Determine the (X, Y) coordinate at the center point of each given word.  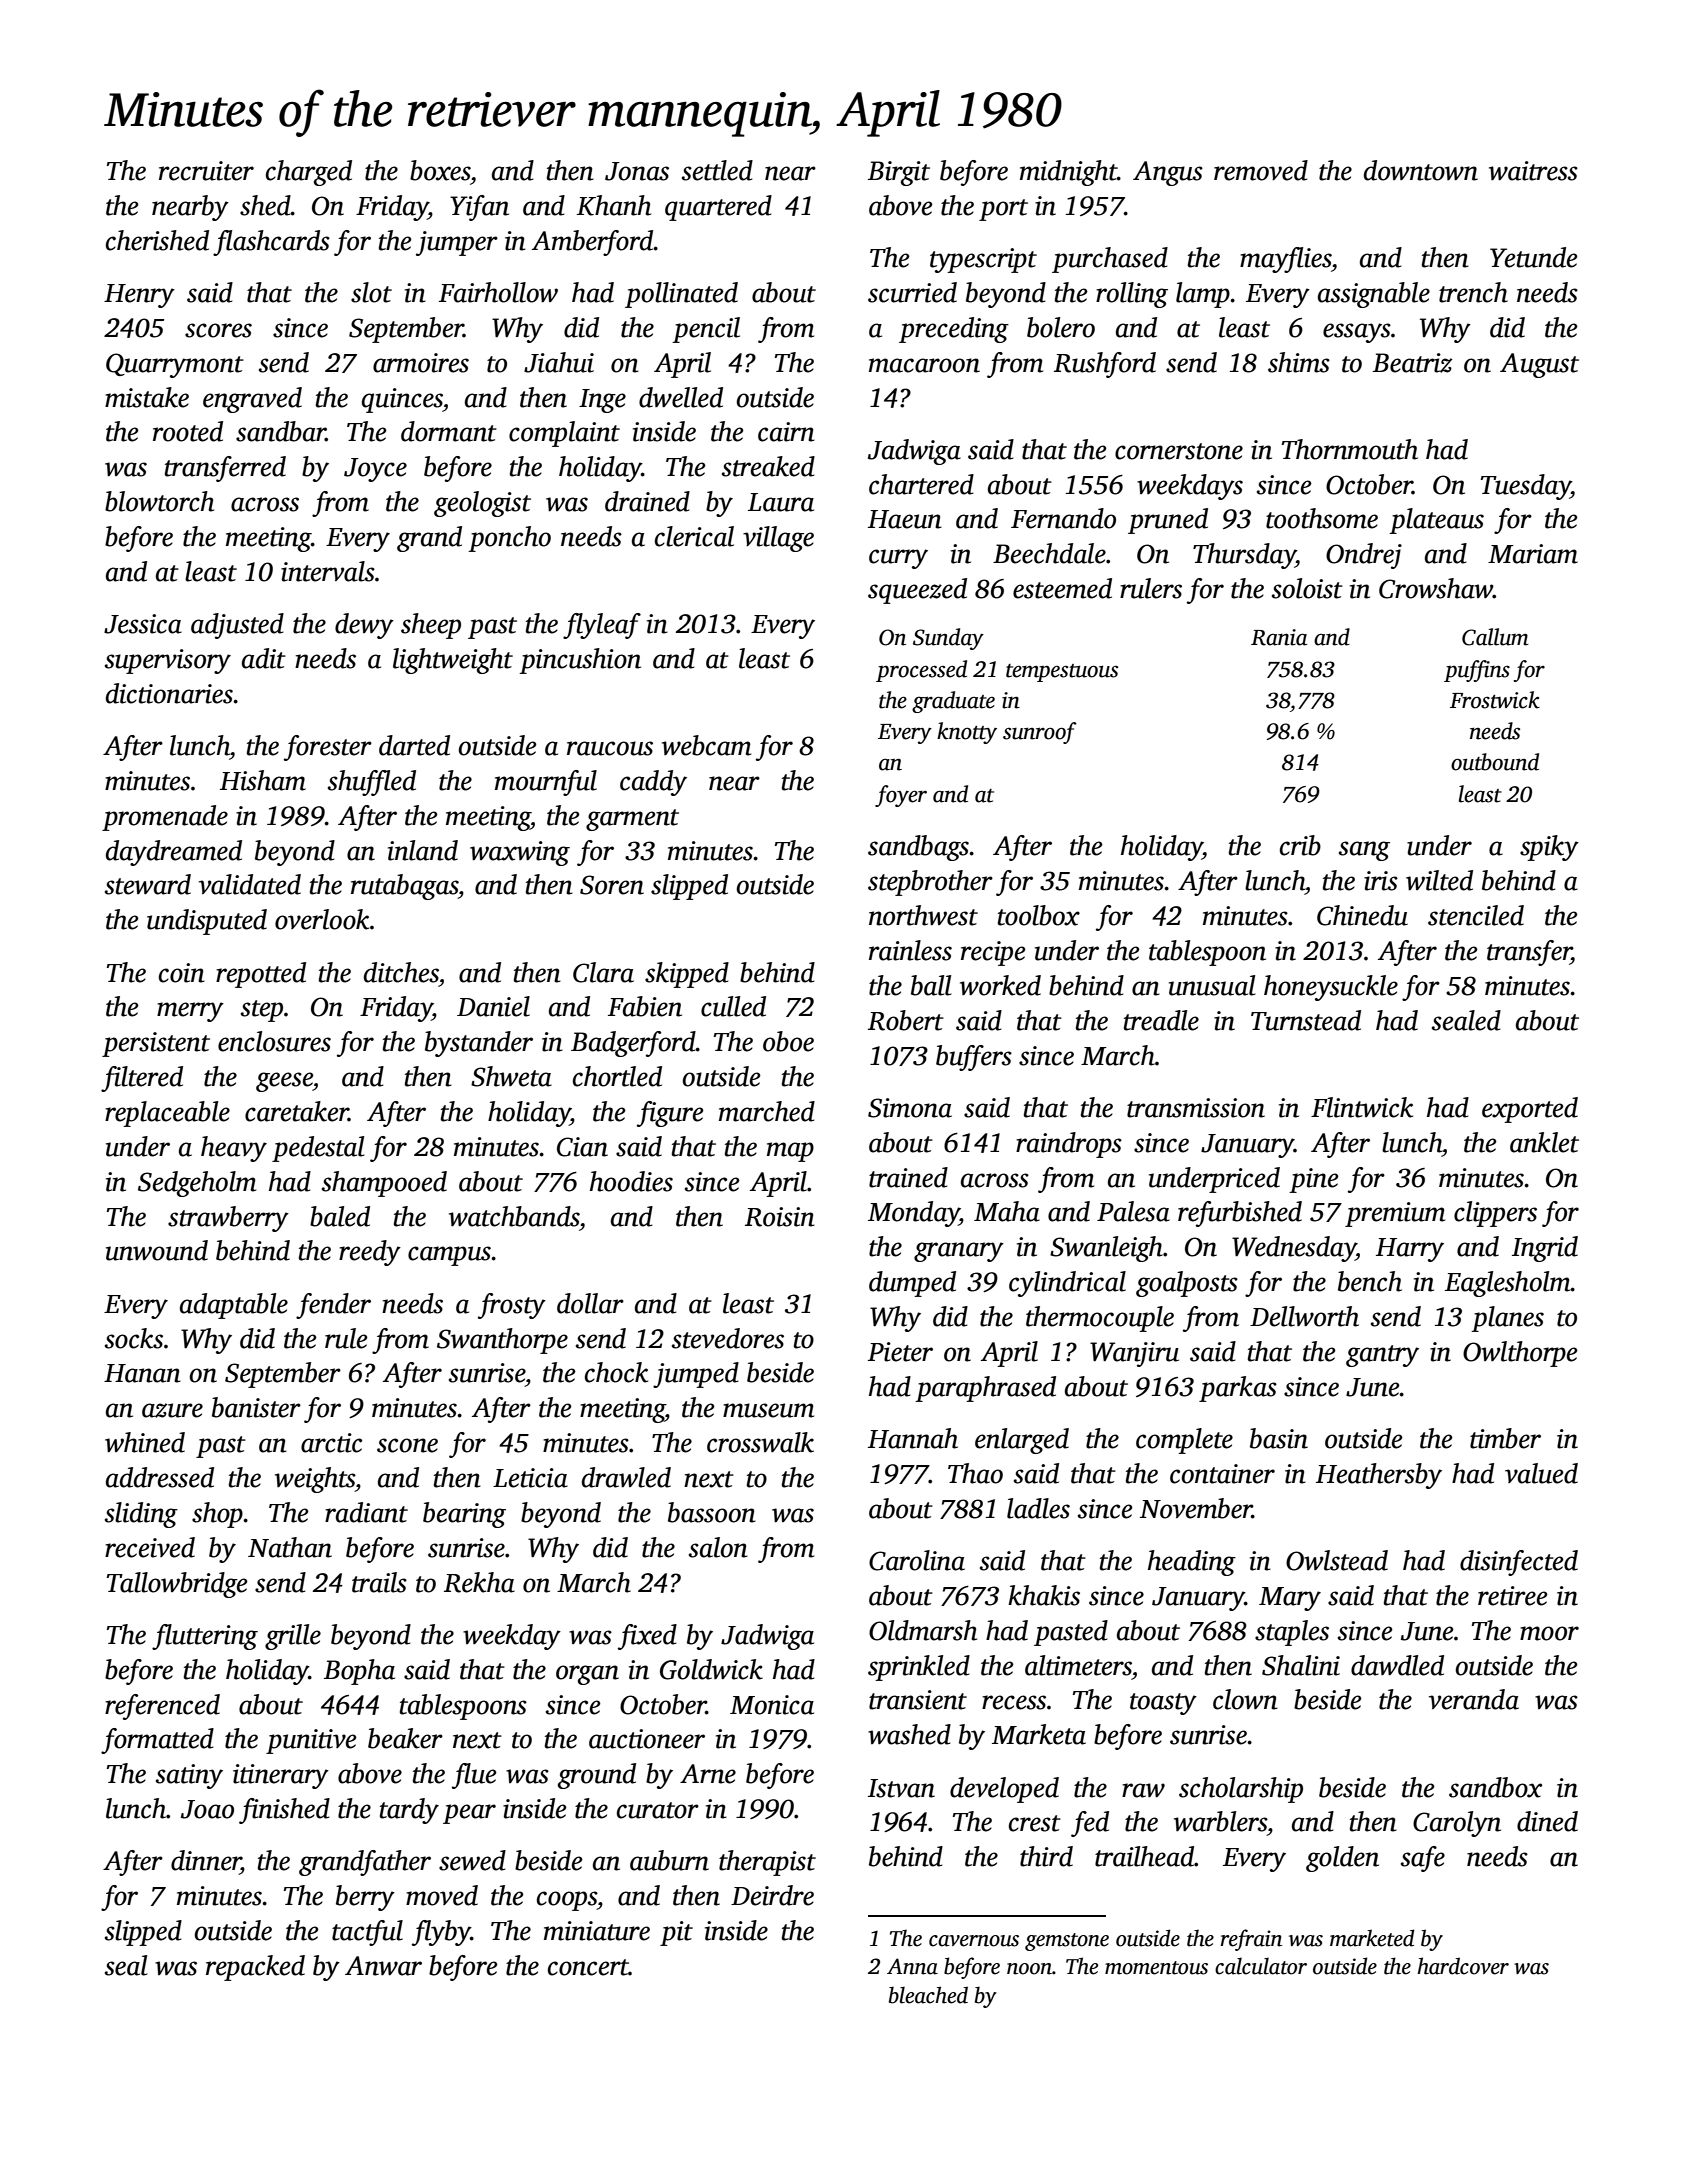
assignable (1374, 295)
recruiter (206, 171)
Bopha (359, 1672)
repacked (255, 1968)
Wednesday (1294, 1249)
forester (328, 748)
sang (1364, 851)
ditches (401, 972)
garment (632, 820)
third (1046, 1856)
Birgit (899, 173)
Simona (910, 1108)
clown (1245, 1699)
